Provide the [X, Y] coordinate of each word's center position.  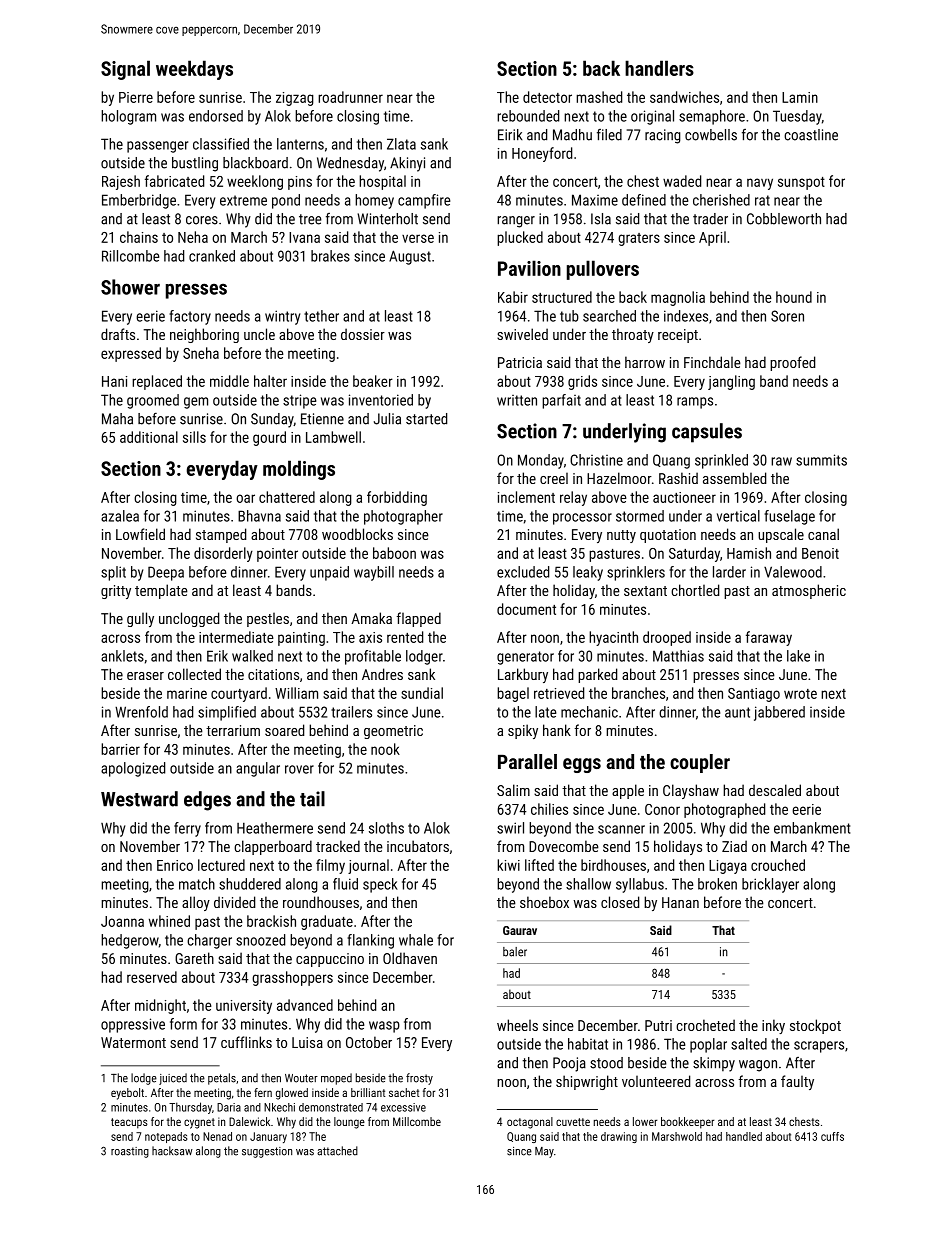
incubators [418, 846]
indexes [686, 316]
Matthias [678, 656]
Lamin [800, 97]
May [544, 1152]
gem [196, 403]
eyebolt [127, 1094]
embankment [812, 828]
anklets [122, 656]
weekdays [194, 70]
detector [547, 97]
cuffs [832, 1136]
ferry [187, 829]
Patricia [520, 362]
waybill [374, 573]
